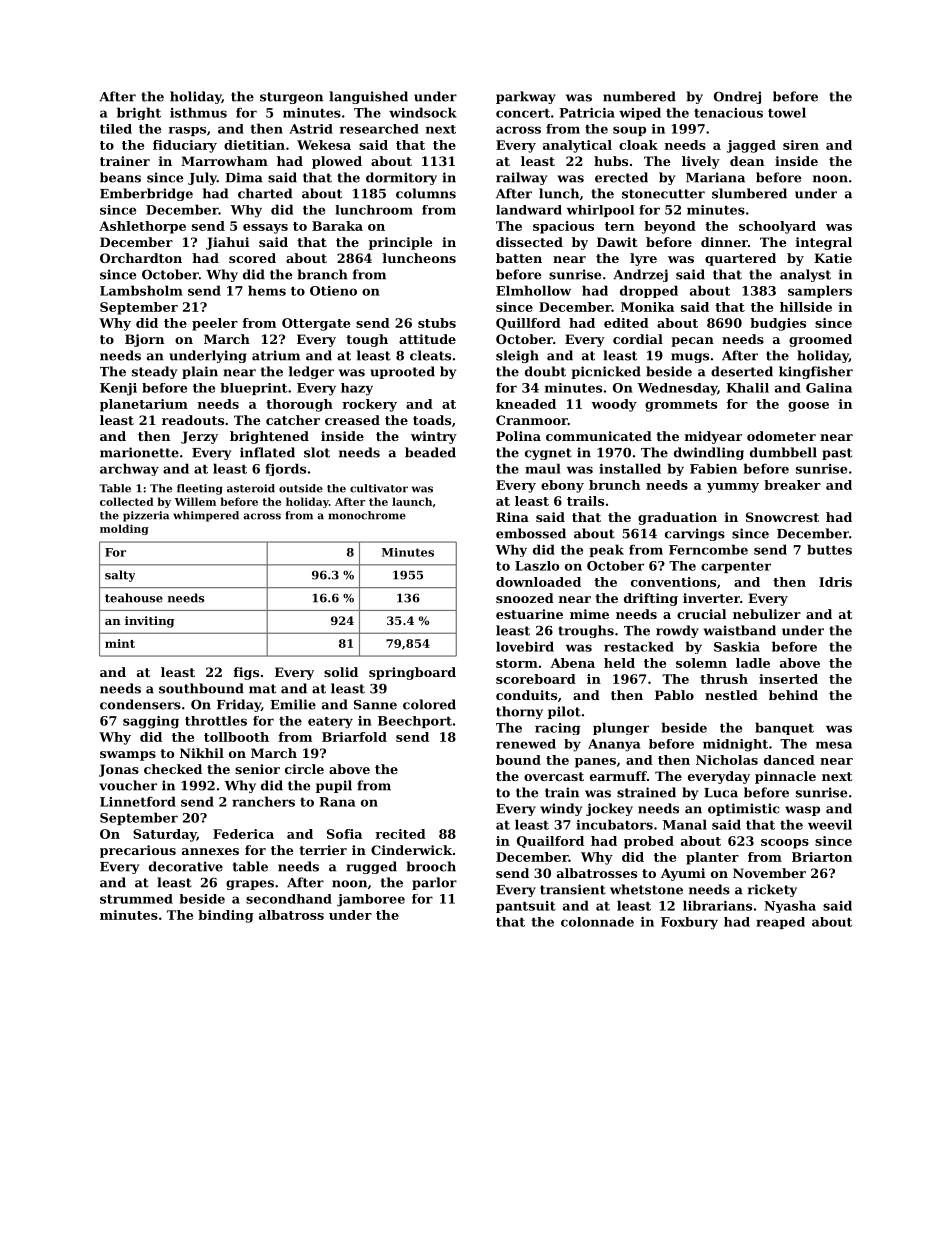 The image size is (952, 1233). I want to click on thorny, so click(519, 712).
